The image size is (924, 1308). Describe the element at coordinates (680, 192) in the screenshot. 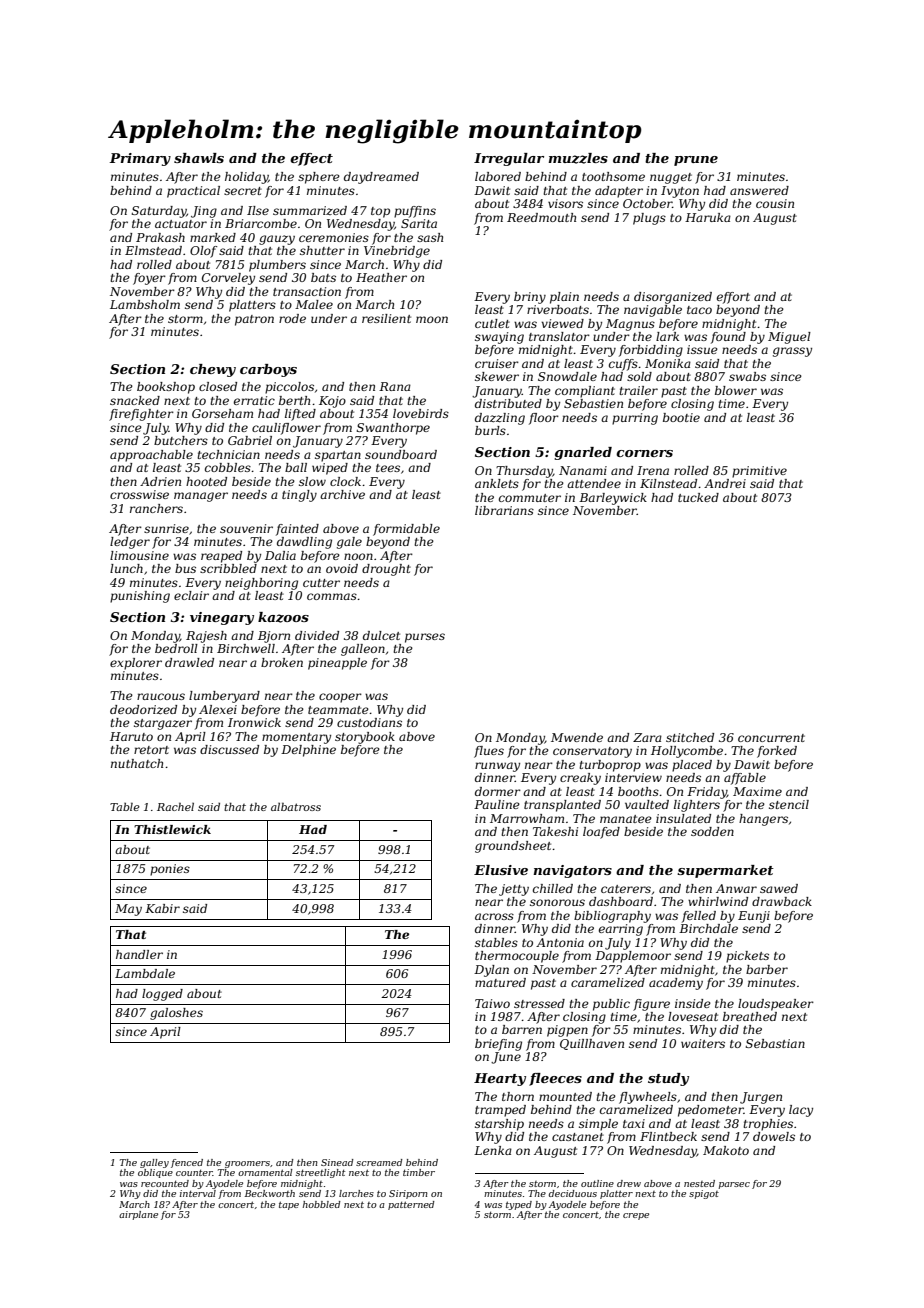

I see `Ivyton` at that location.
